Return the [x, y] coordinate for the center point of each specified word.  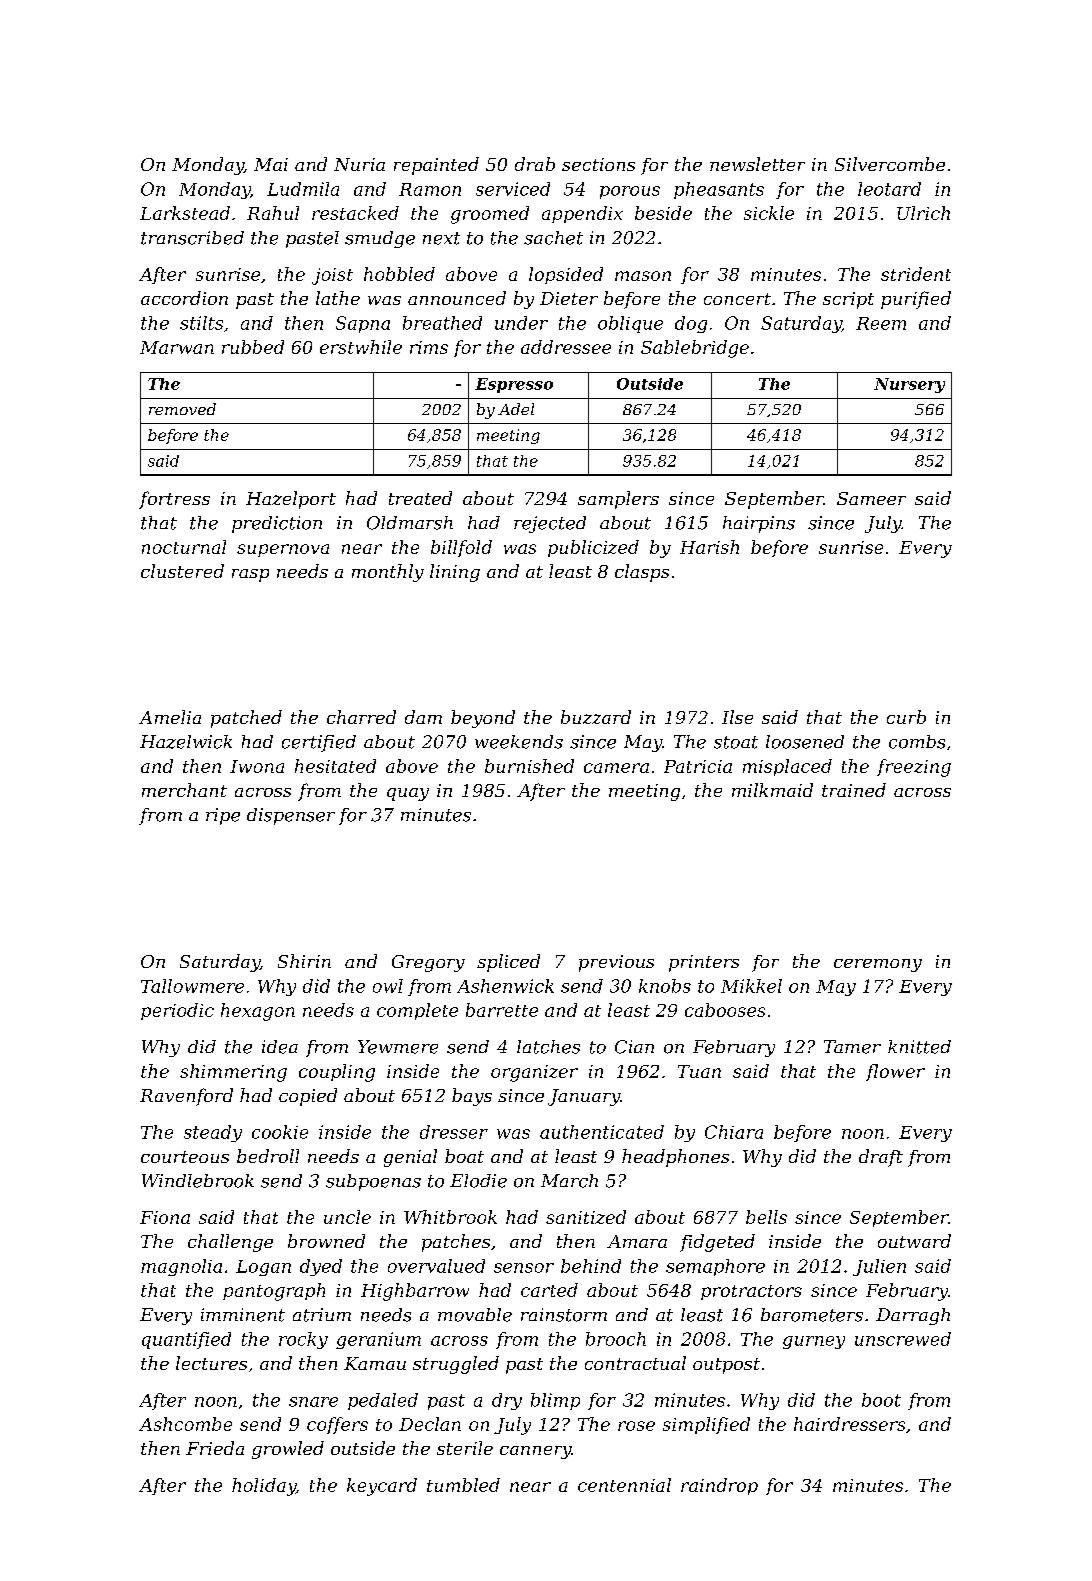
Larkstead [185, 213]
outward [914, 1241]
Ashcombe [185, 1424]
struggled [456, 1365]
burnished [529, 766]
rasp [250, 575]
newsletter [757, 164]
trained [854, 790]
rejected [550, 524]
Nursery [909, 385]
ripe [223, 816]
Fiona [165, 1217]
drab [535, 164]
